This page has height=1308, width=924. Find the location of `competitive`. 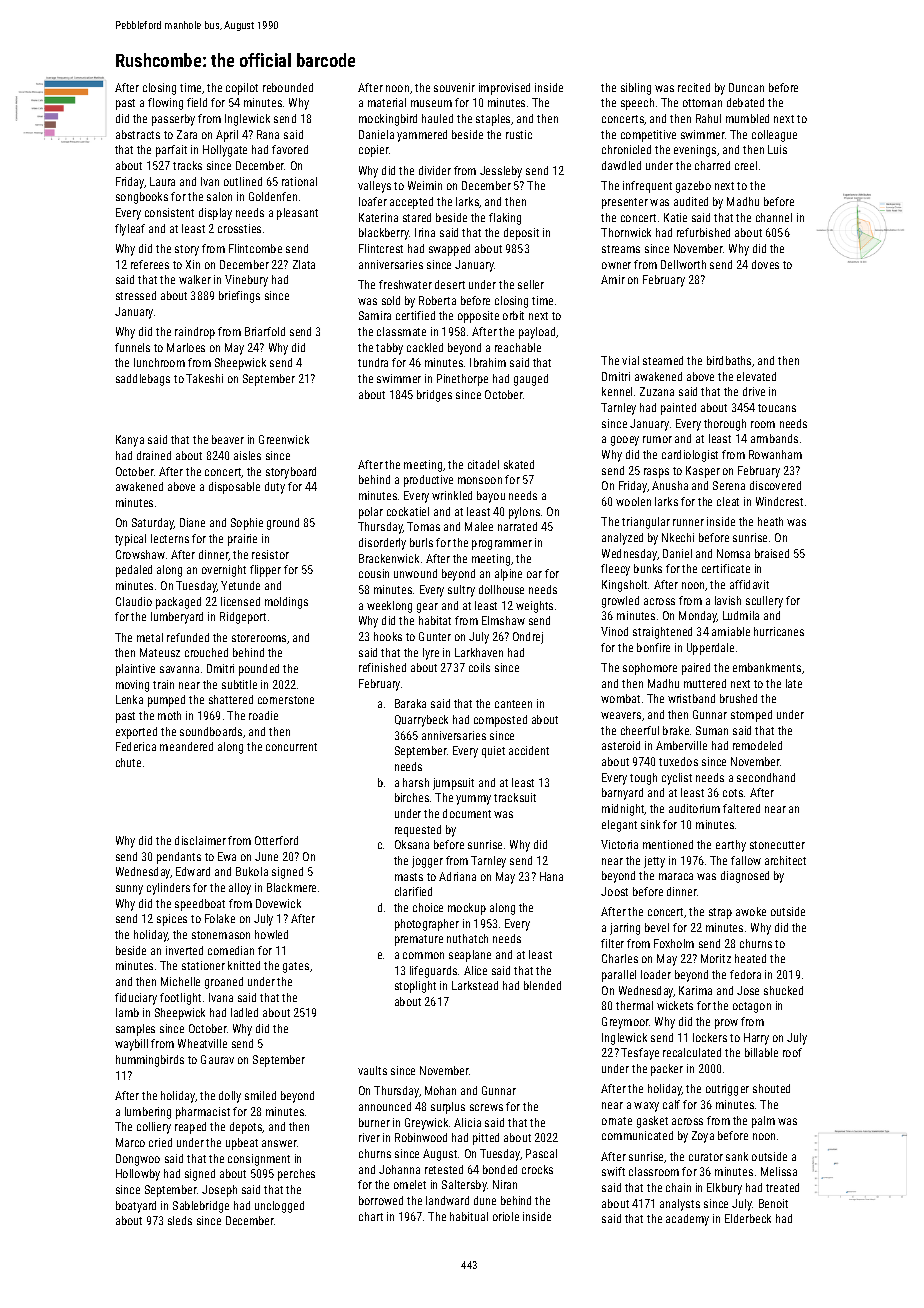

competitive is located at coordinates (648, 136).
